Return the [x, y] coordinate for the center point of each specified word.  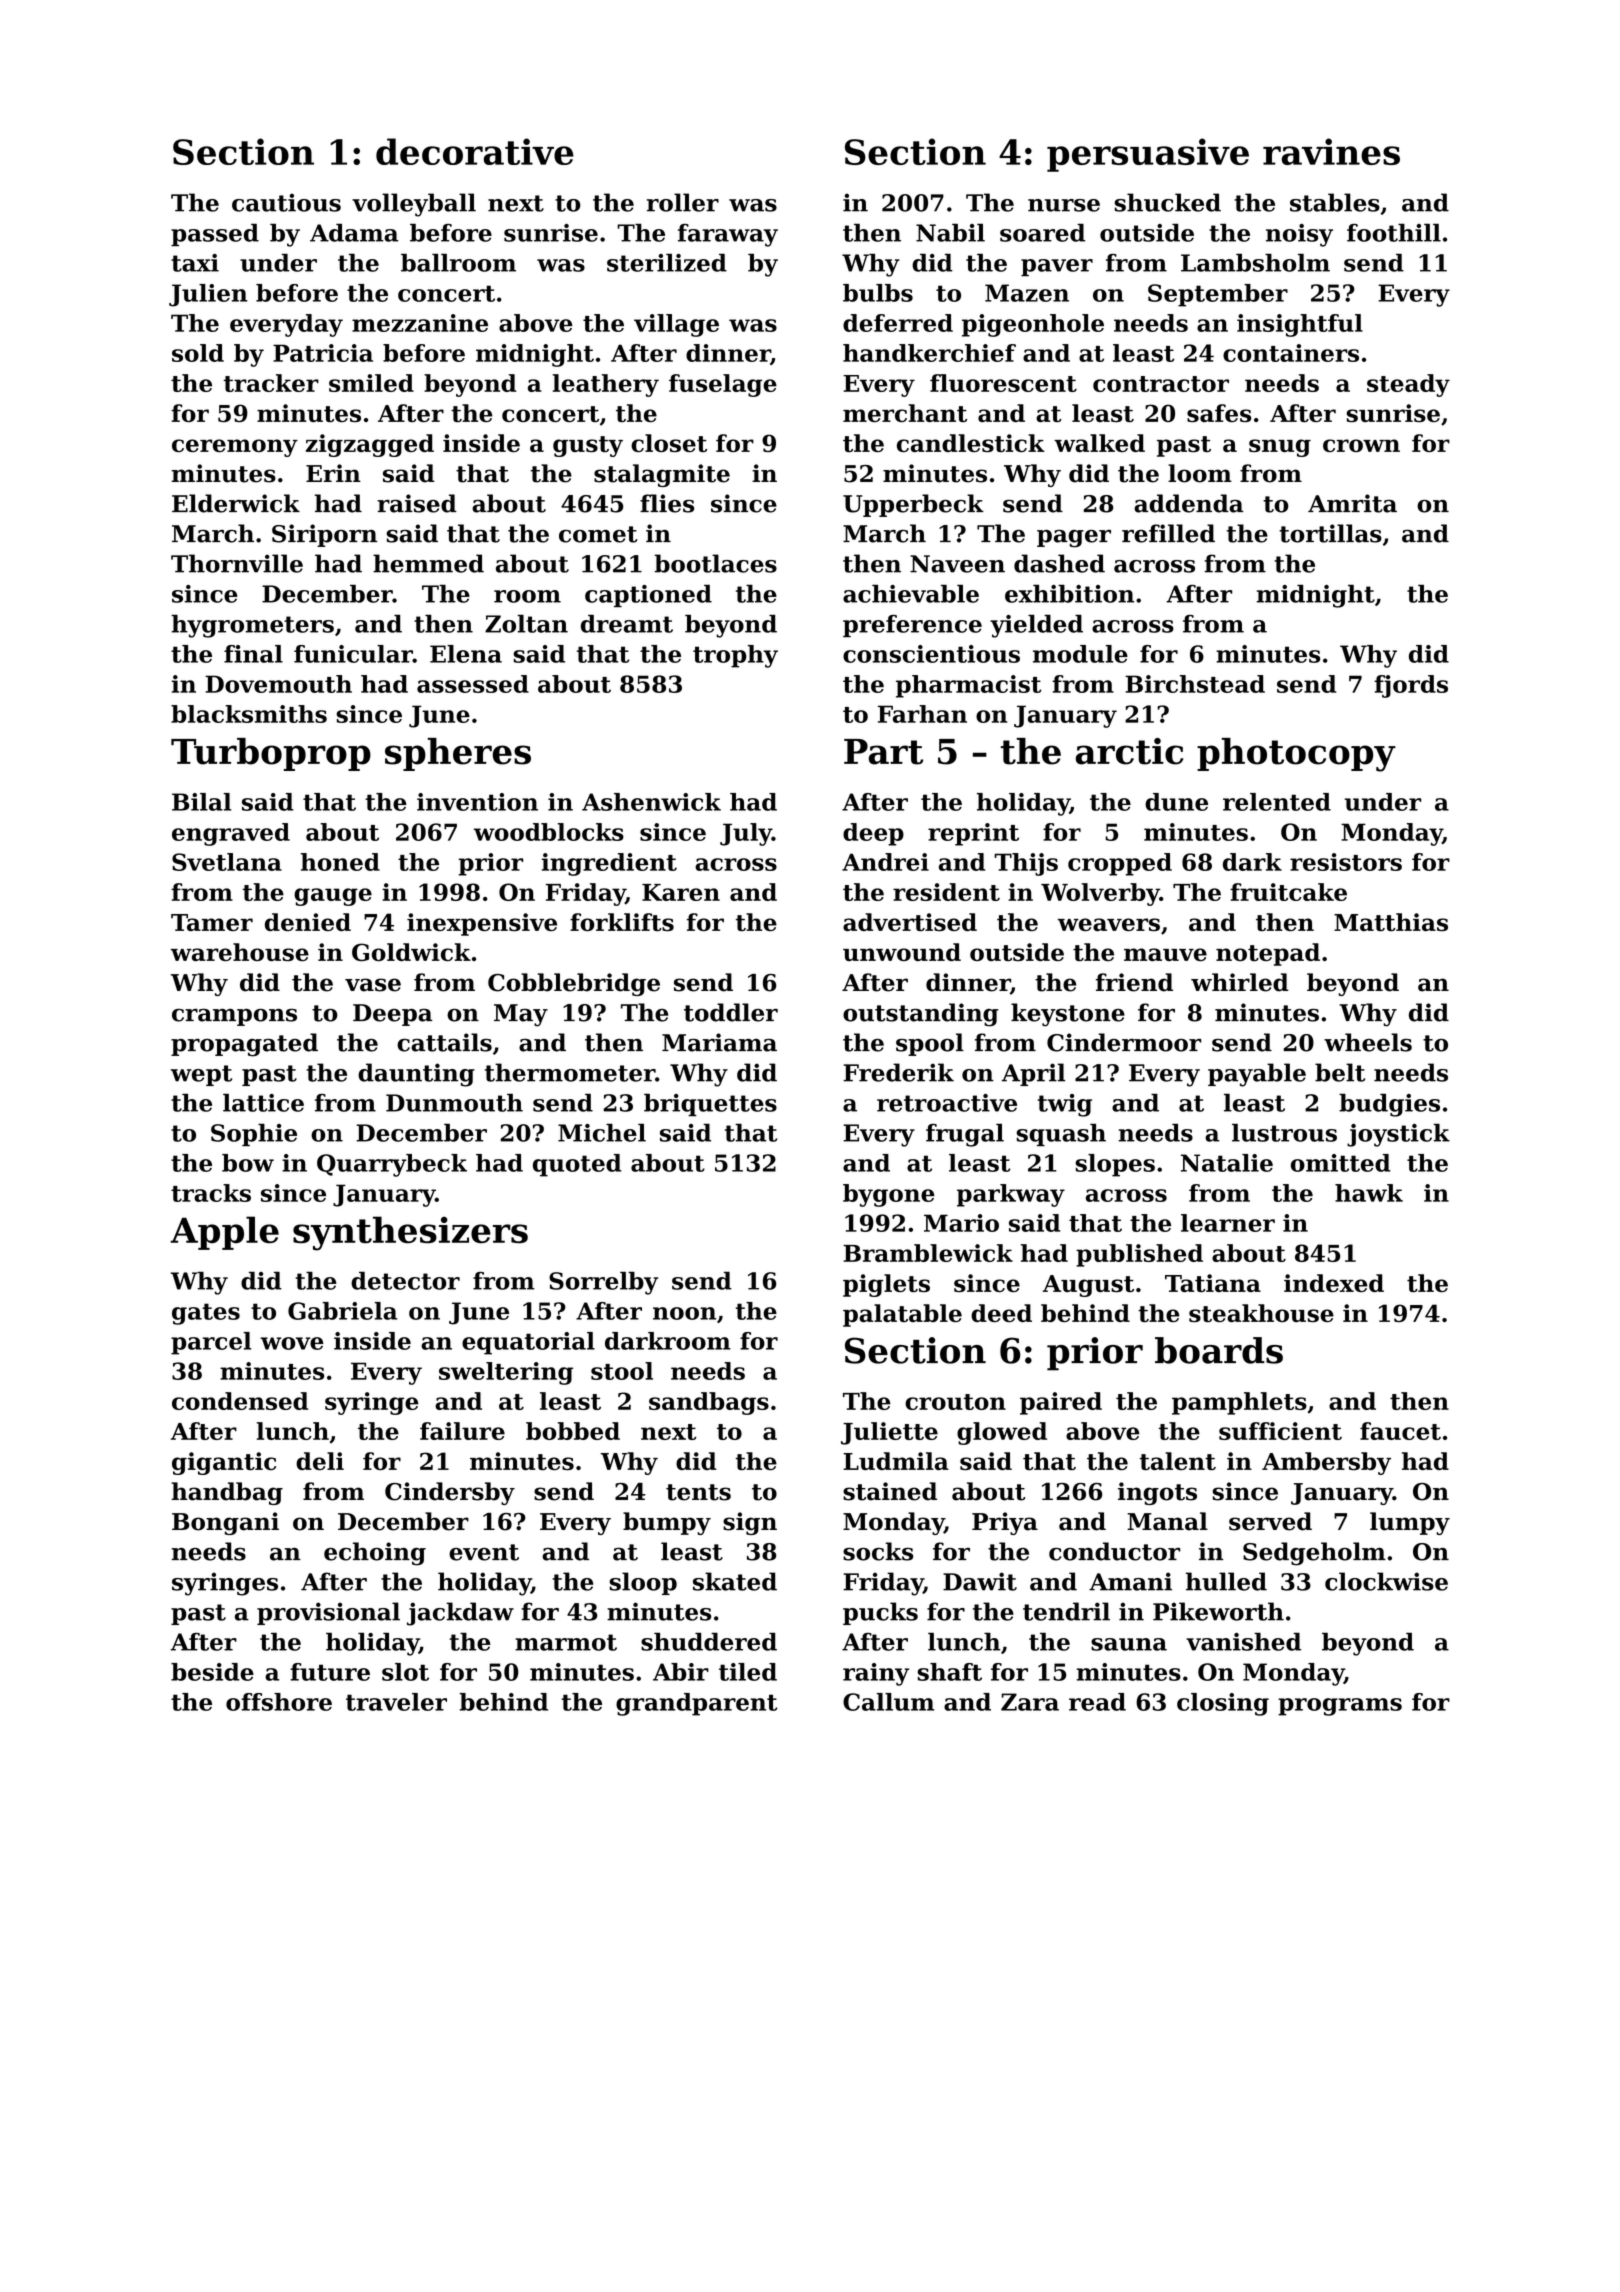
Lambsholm [1255, 262]
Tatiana [1213, 1283]
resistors [1346, 862]
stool [622, 1371]
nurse [1064, 205]
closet [669, 443]
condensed [240, 1401]
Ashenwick [651, 802]
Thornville [237, 563]
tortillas [1330, 533]
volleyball [414, 205]
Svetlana [227, 862]
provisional [328, 1613]
